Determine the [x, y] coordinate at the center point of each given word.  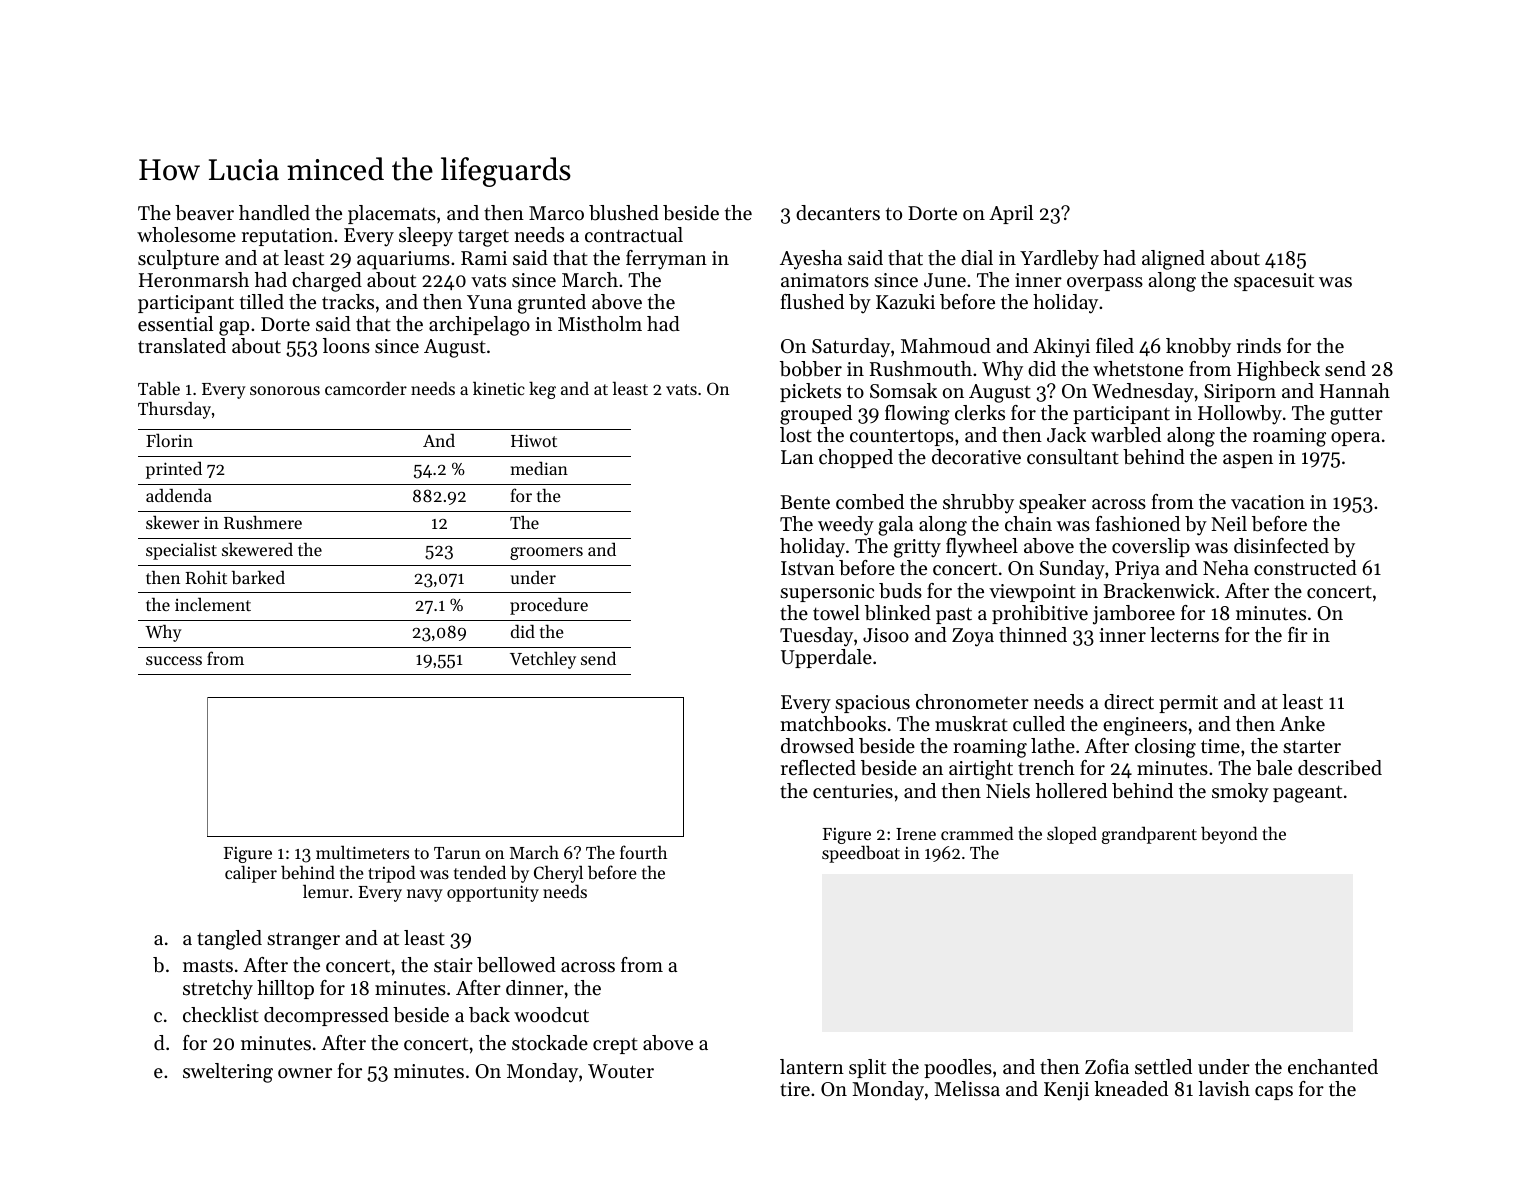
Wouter [621, 1071]
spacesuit [1274, 282]
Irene [916, 834]
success [174, 660]
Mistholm [600, 324]
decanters [838, 213]
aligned [1173, 260]
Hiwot [534, 440]
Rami [484, 258]
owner [305, 1073]
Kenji [1066, 1091]
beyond [1229, 835]
